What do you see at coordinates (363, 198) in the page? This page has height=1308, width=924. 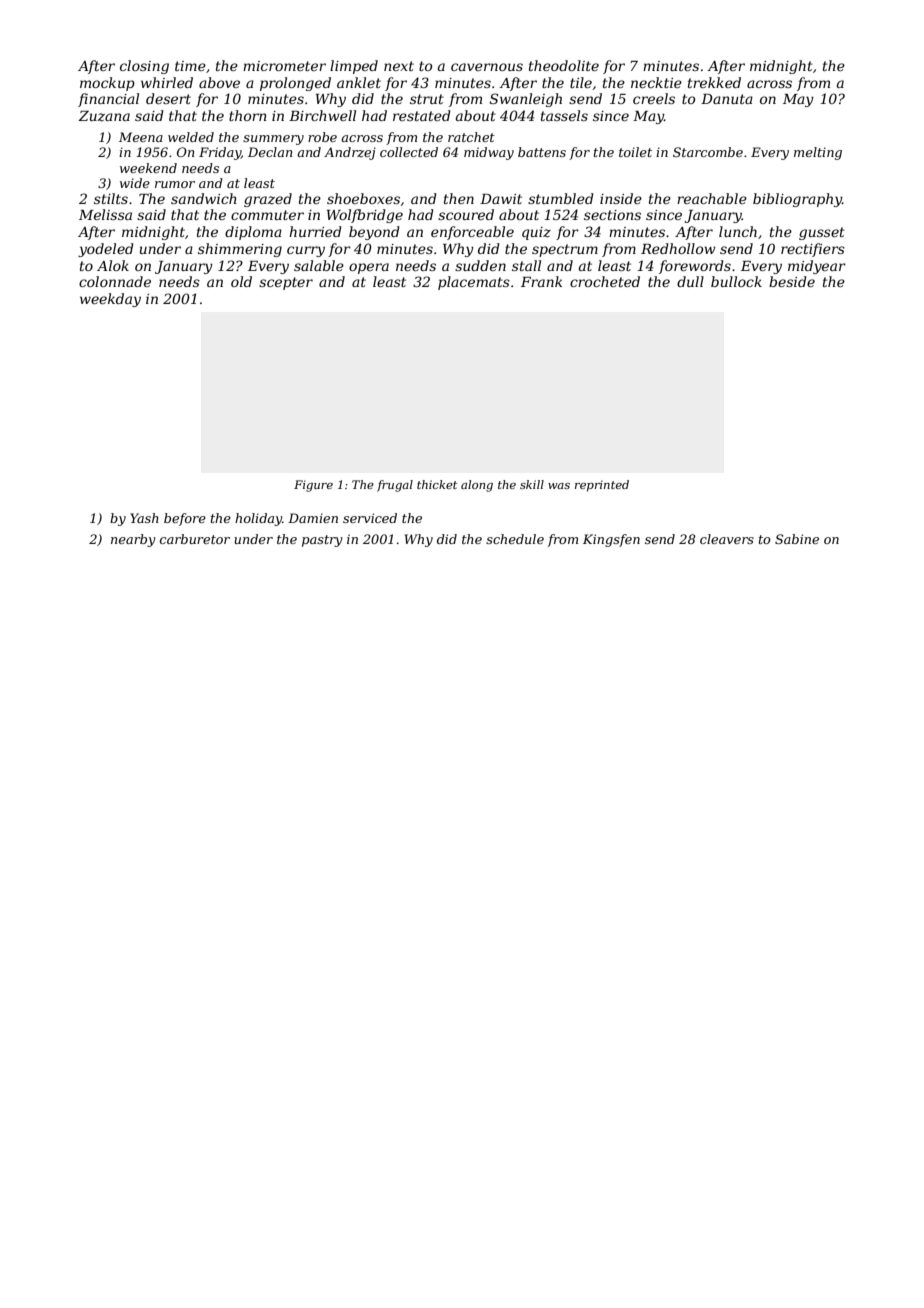 I see `shoeboxes` at bounding box center [363, 198].
